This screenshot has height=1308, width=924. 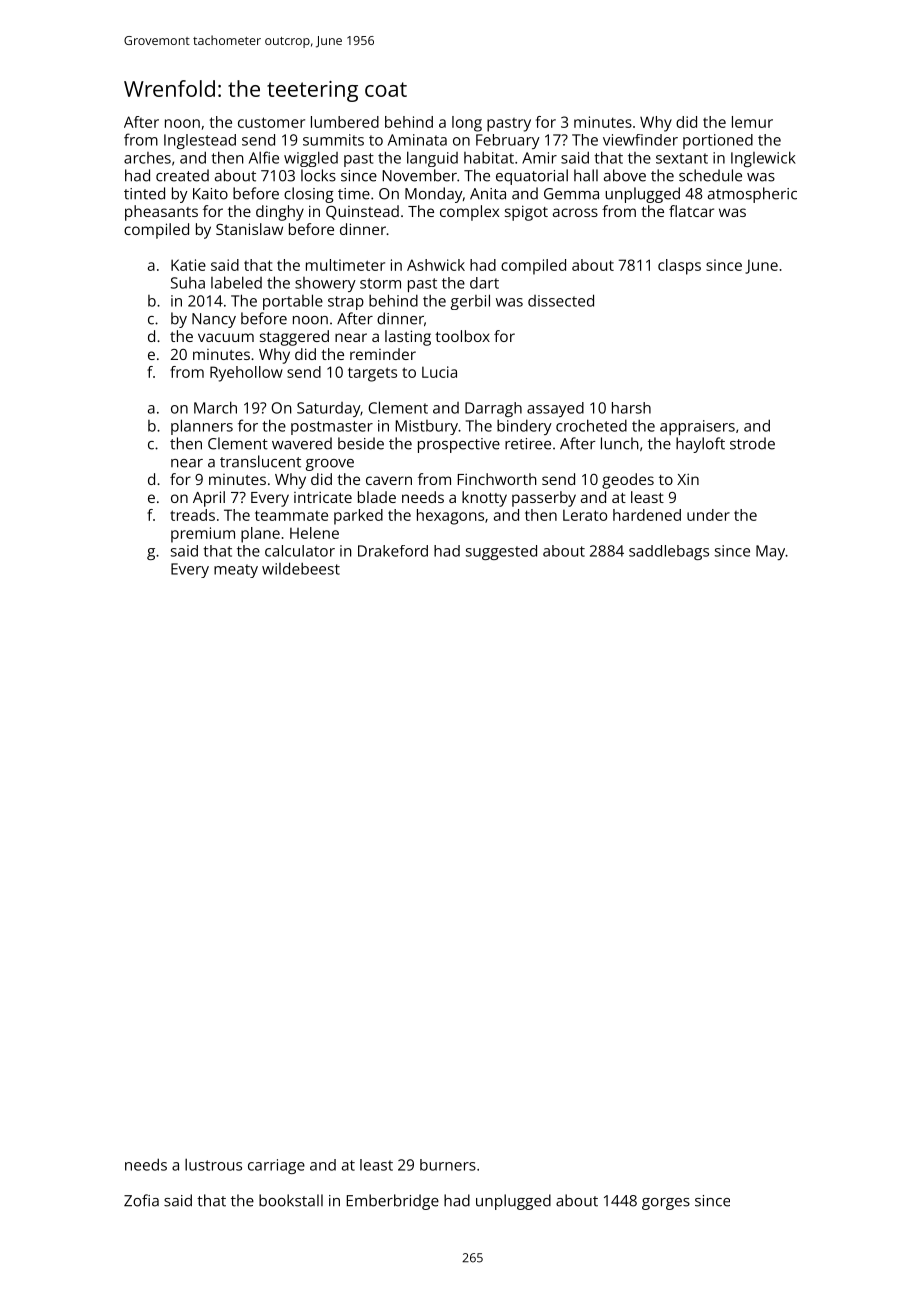 What do you see at coordinates (771, 552) in the screenshot?
I see `May` at bounding box center [771, 552].
